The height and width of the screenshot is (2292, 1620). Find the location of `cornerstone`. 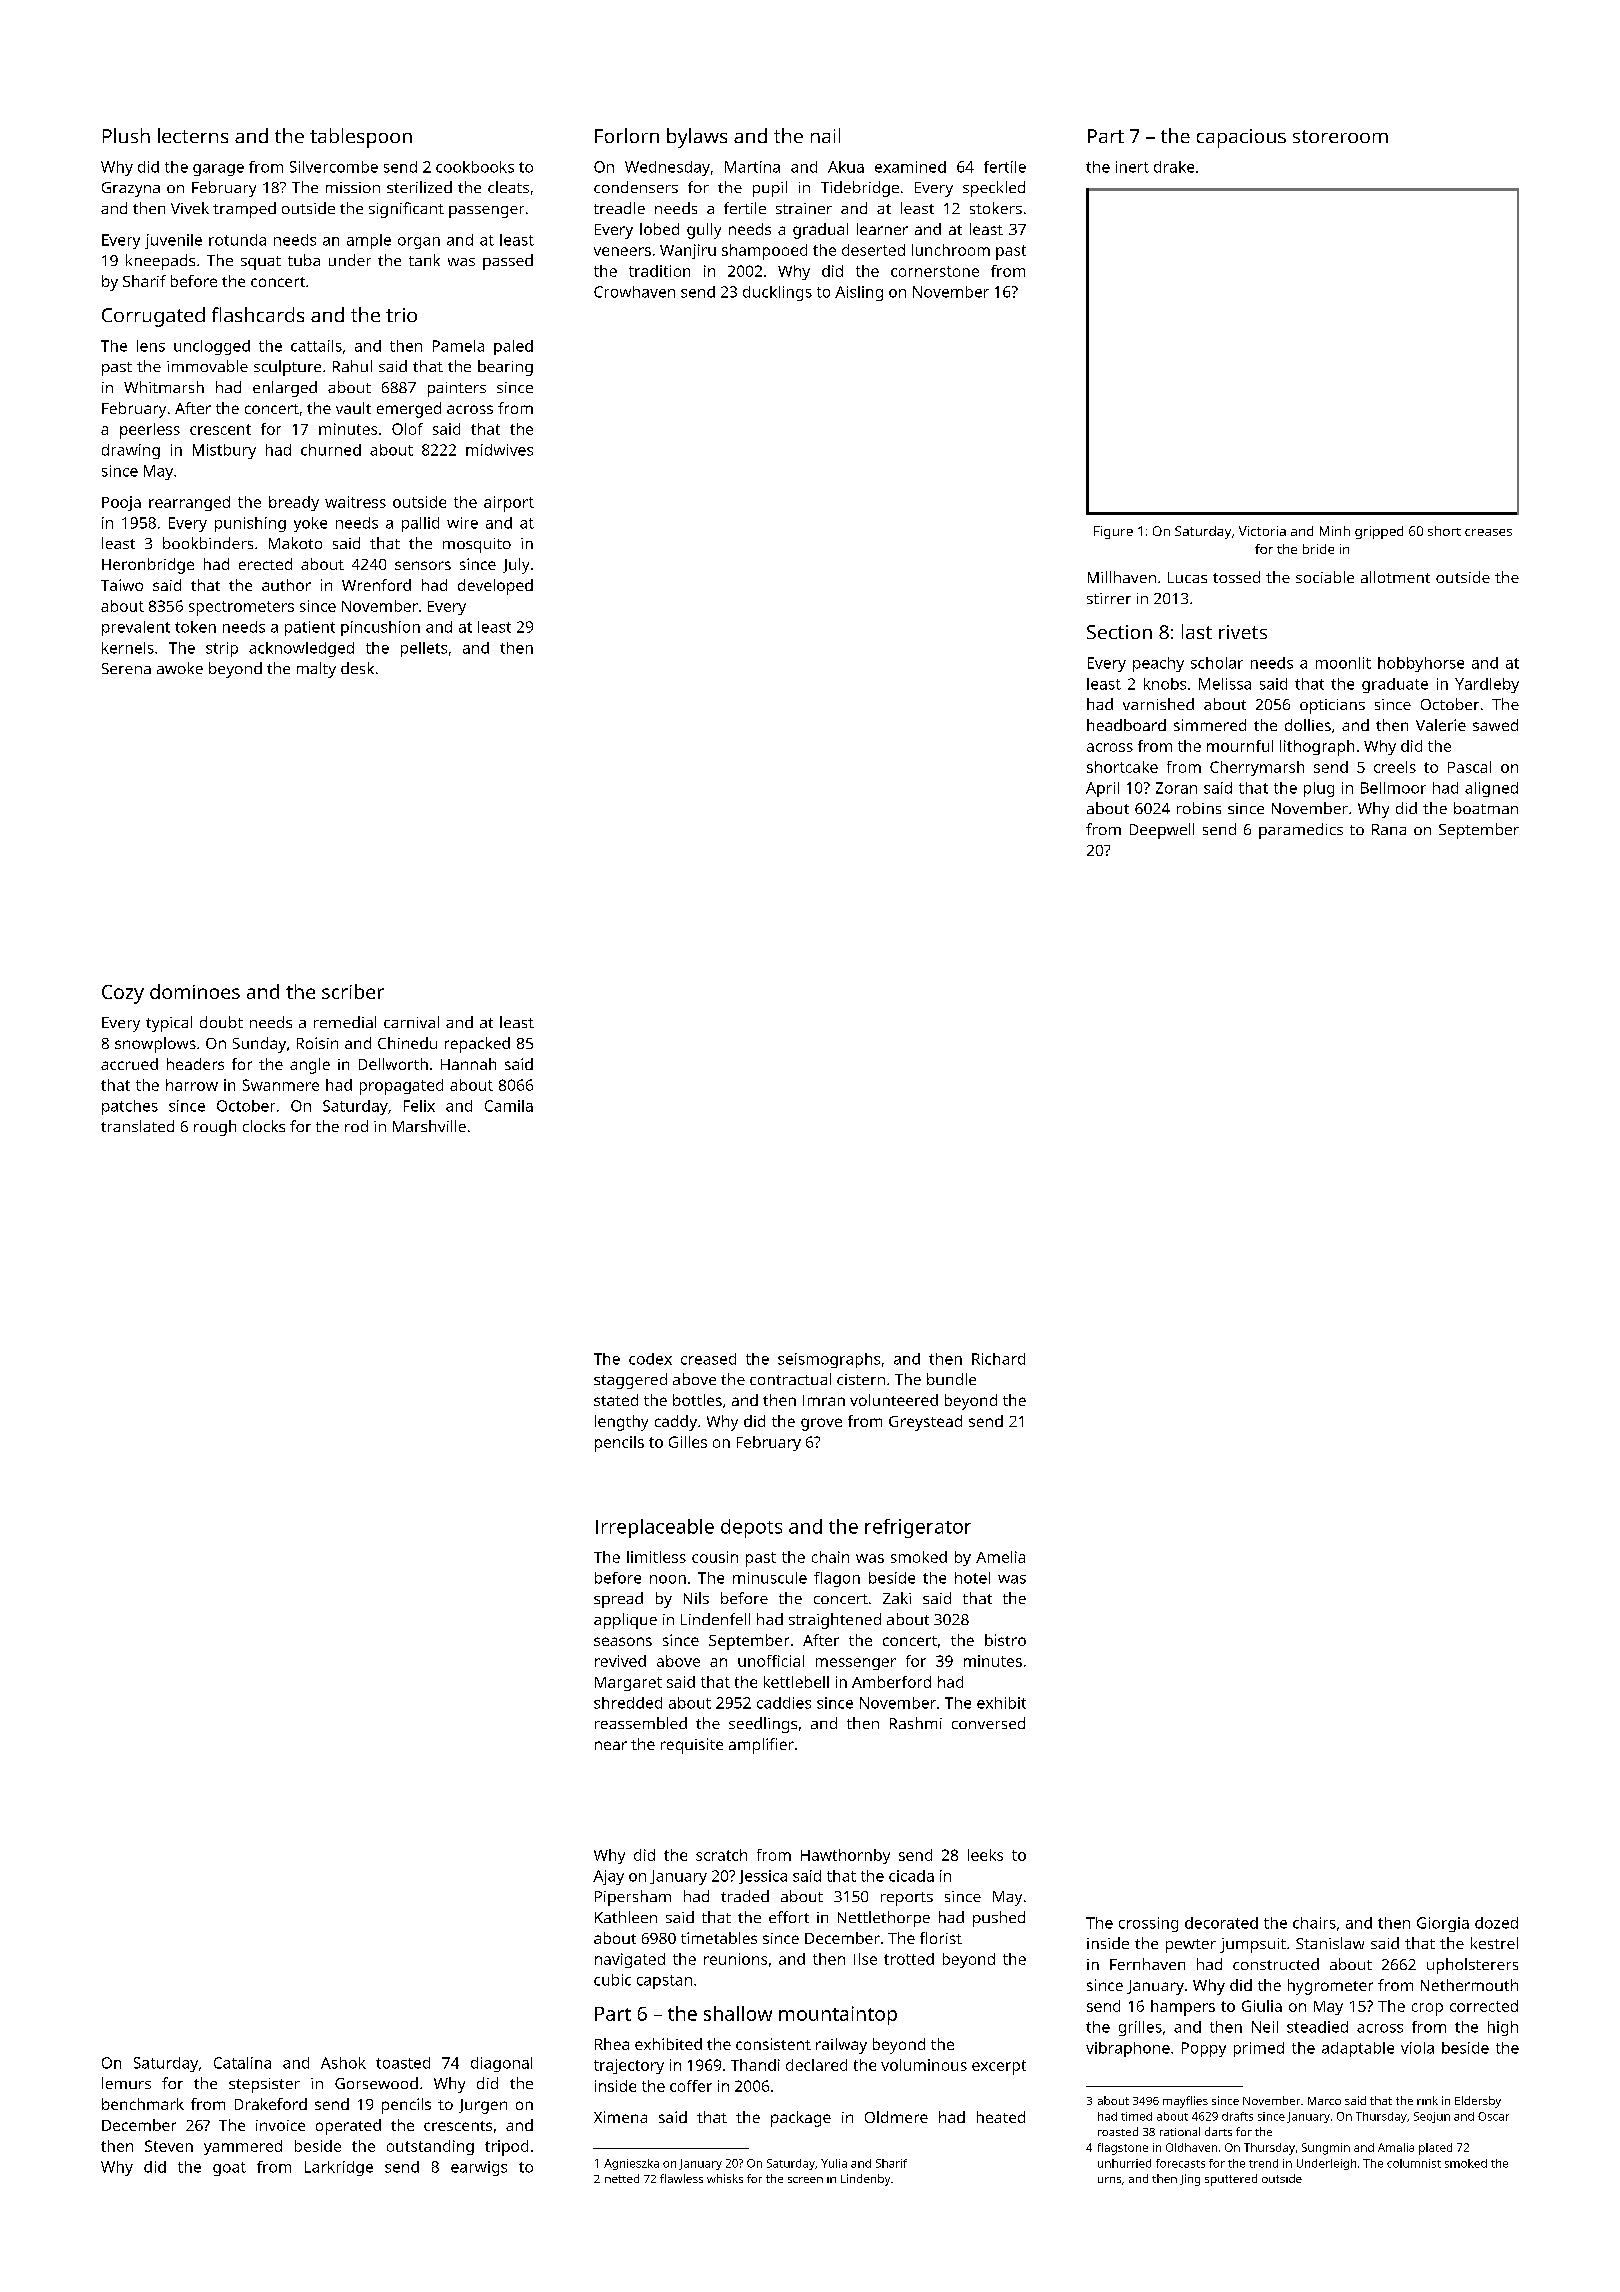

cornerstone is located at coordinates (935, 271).
